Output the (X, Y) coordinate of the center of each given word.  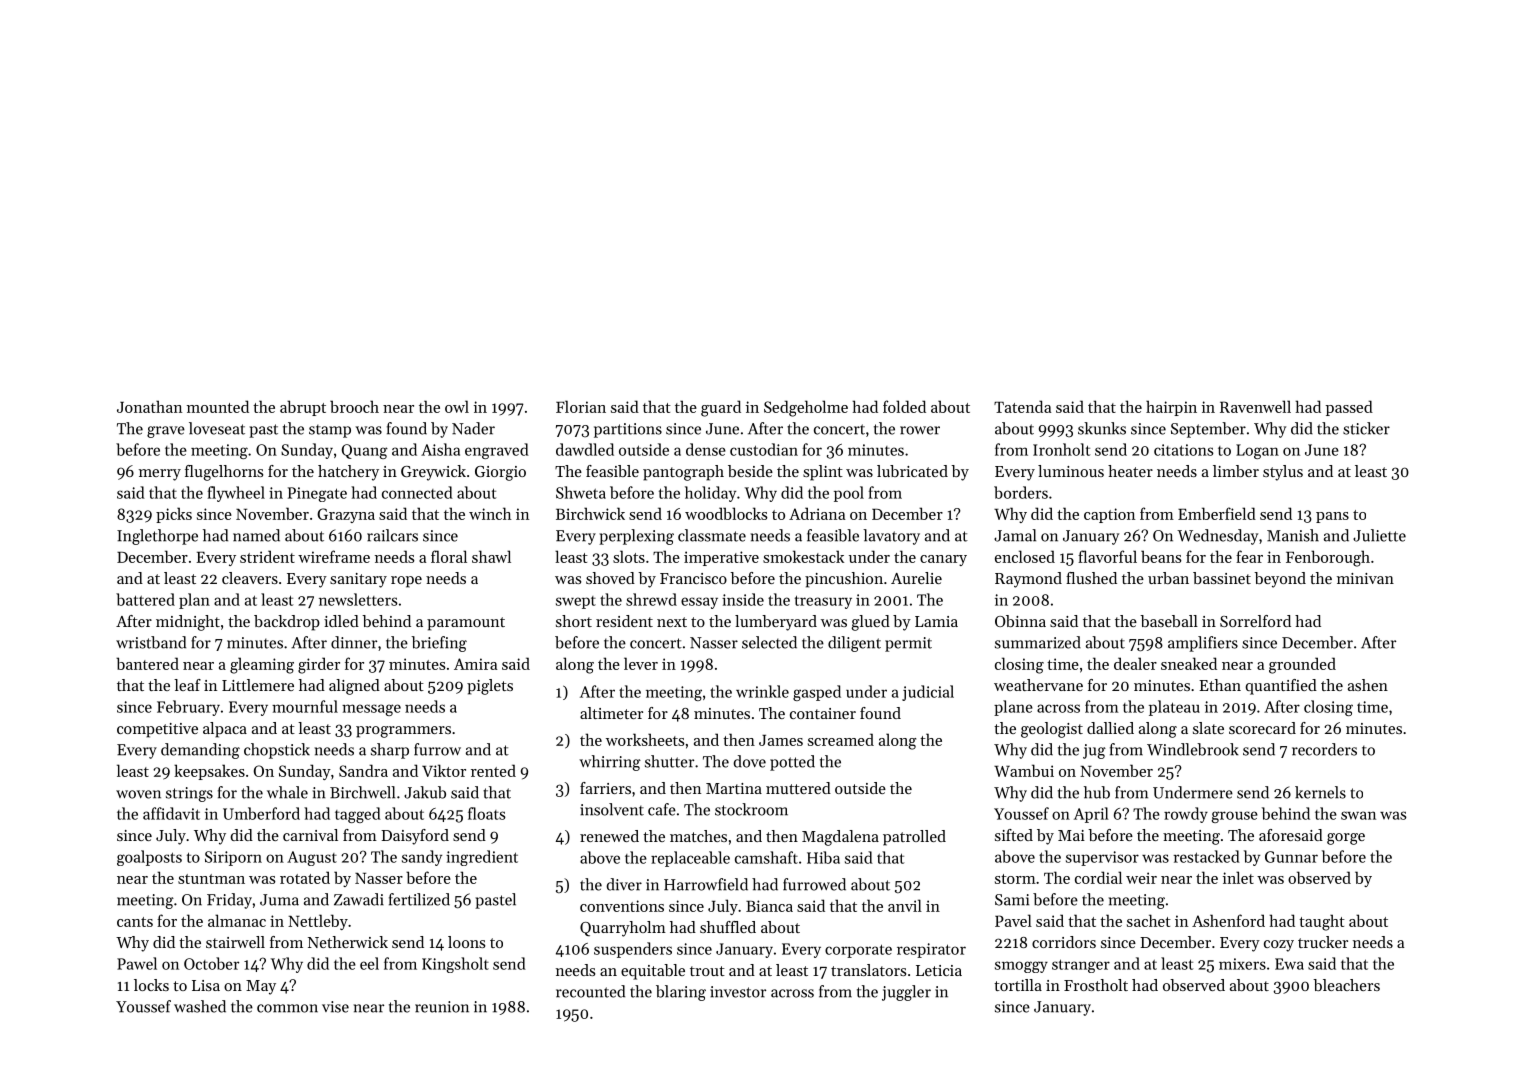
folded (904, 406)
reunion (442, 1007)
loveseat (217, 428)
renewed (609, 836)
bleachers (1346, 985)
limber (1236, 471)
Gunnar (1291, 857)
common (287, 1008)
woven (138, 794)
